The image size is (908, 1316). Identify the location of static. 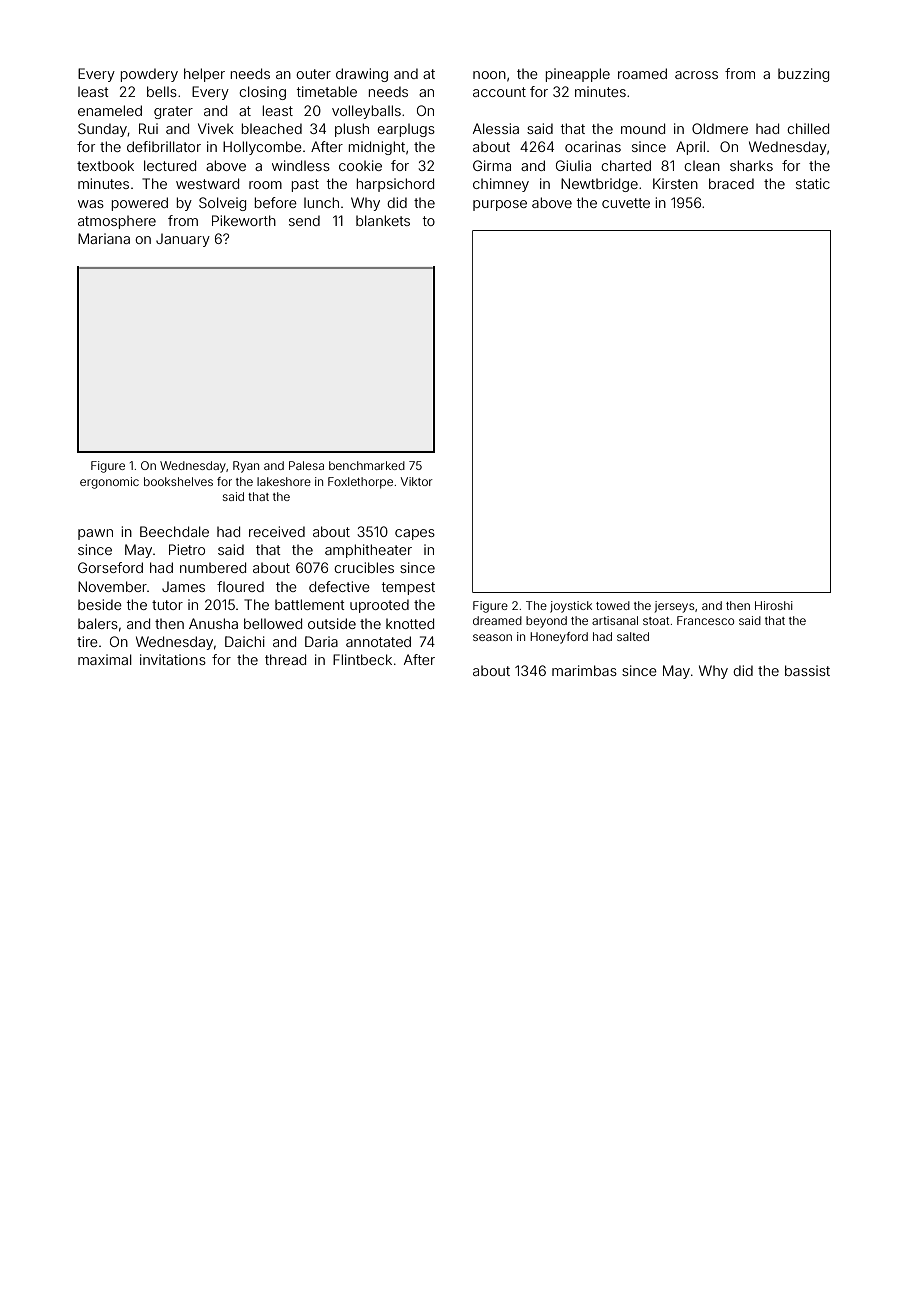
(813, 183).
